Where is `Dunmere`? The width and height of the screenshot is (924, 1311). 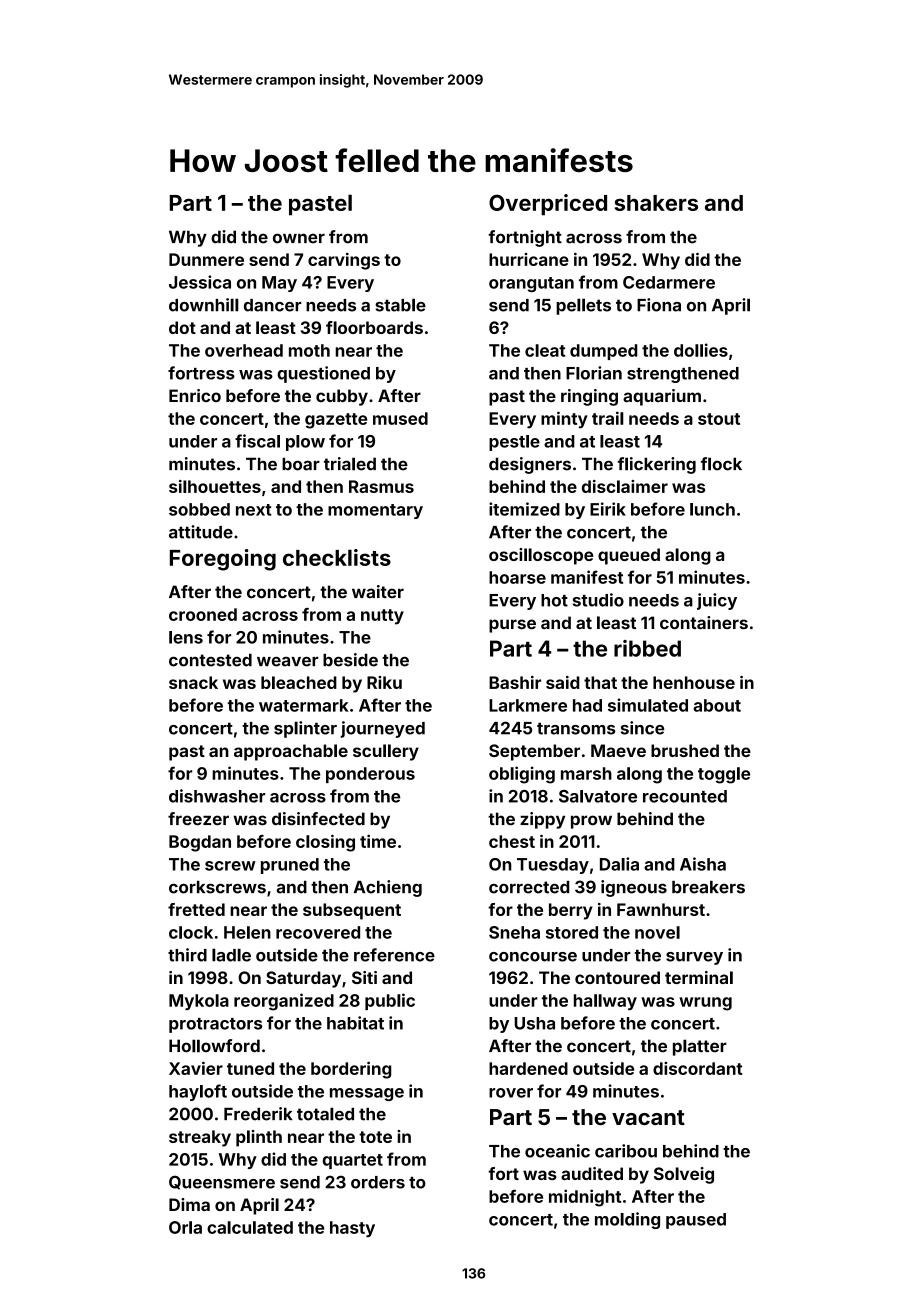
Dunmere is located at coordinates (206, 259).
